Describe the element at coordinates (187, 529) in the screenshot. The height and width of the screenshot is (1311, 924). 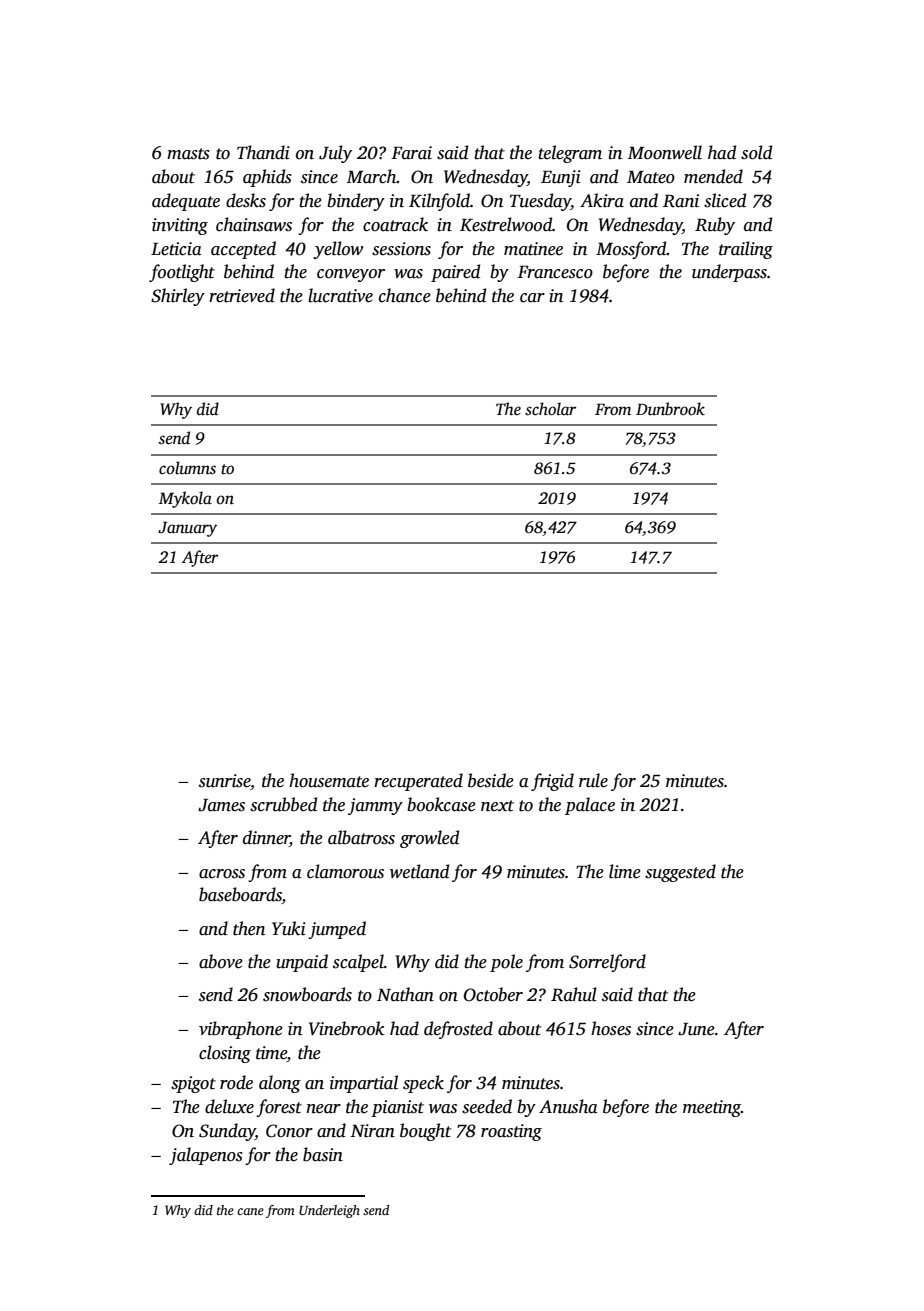
I see `January` at that location.
